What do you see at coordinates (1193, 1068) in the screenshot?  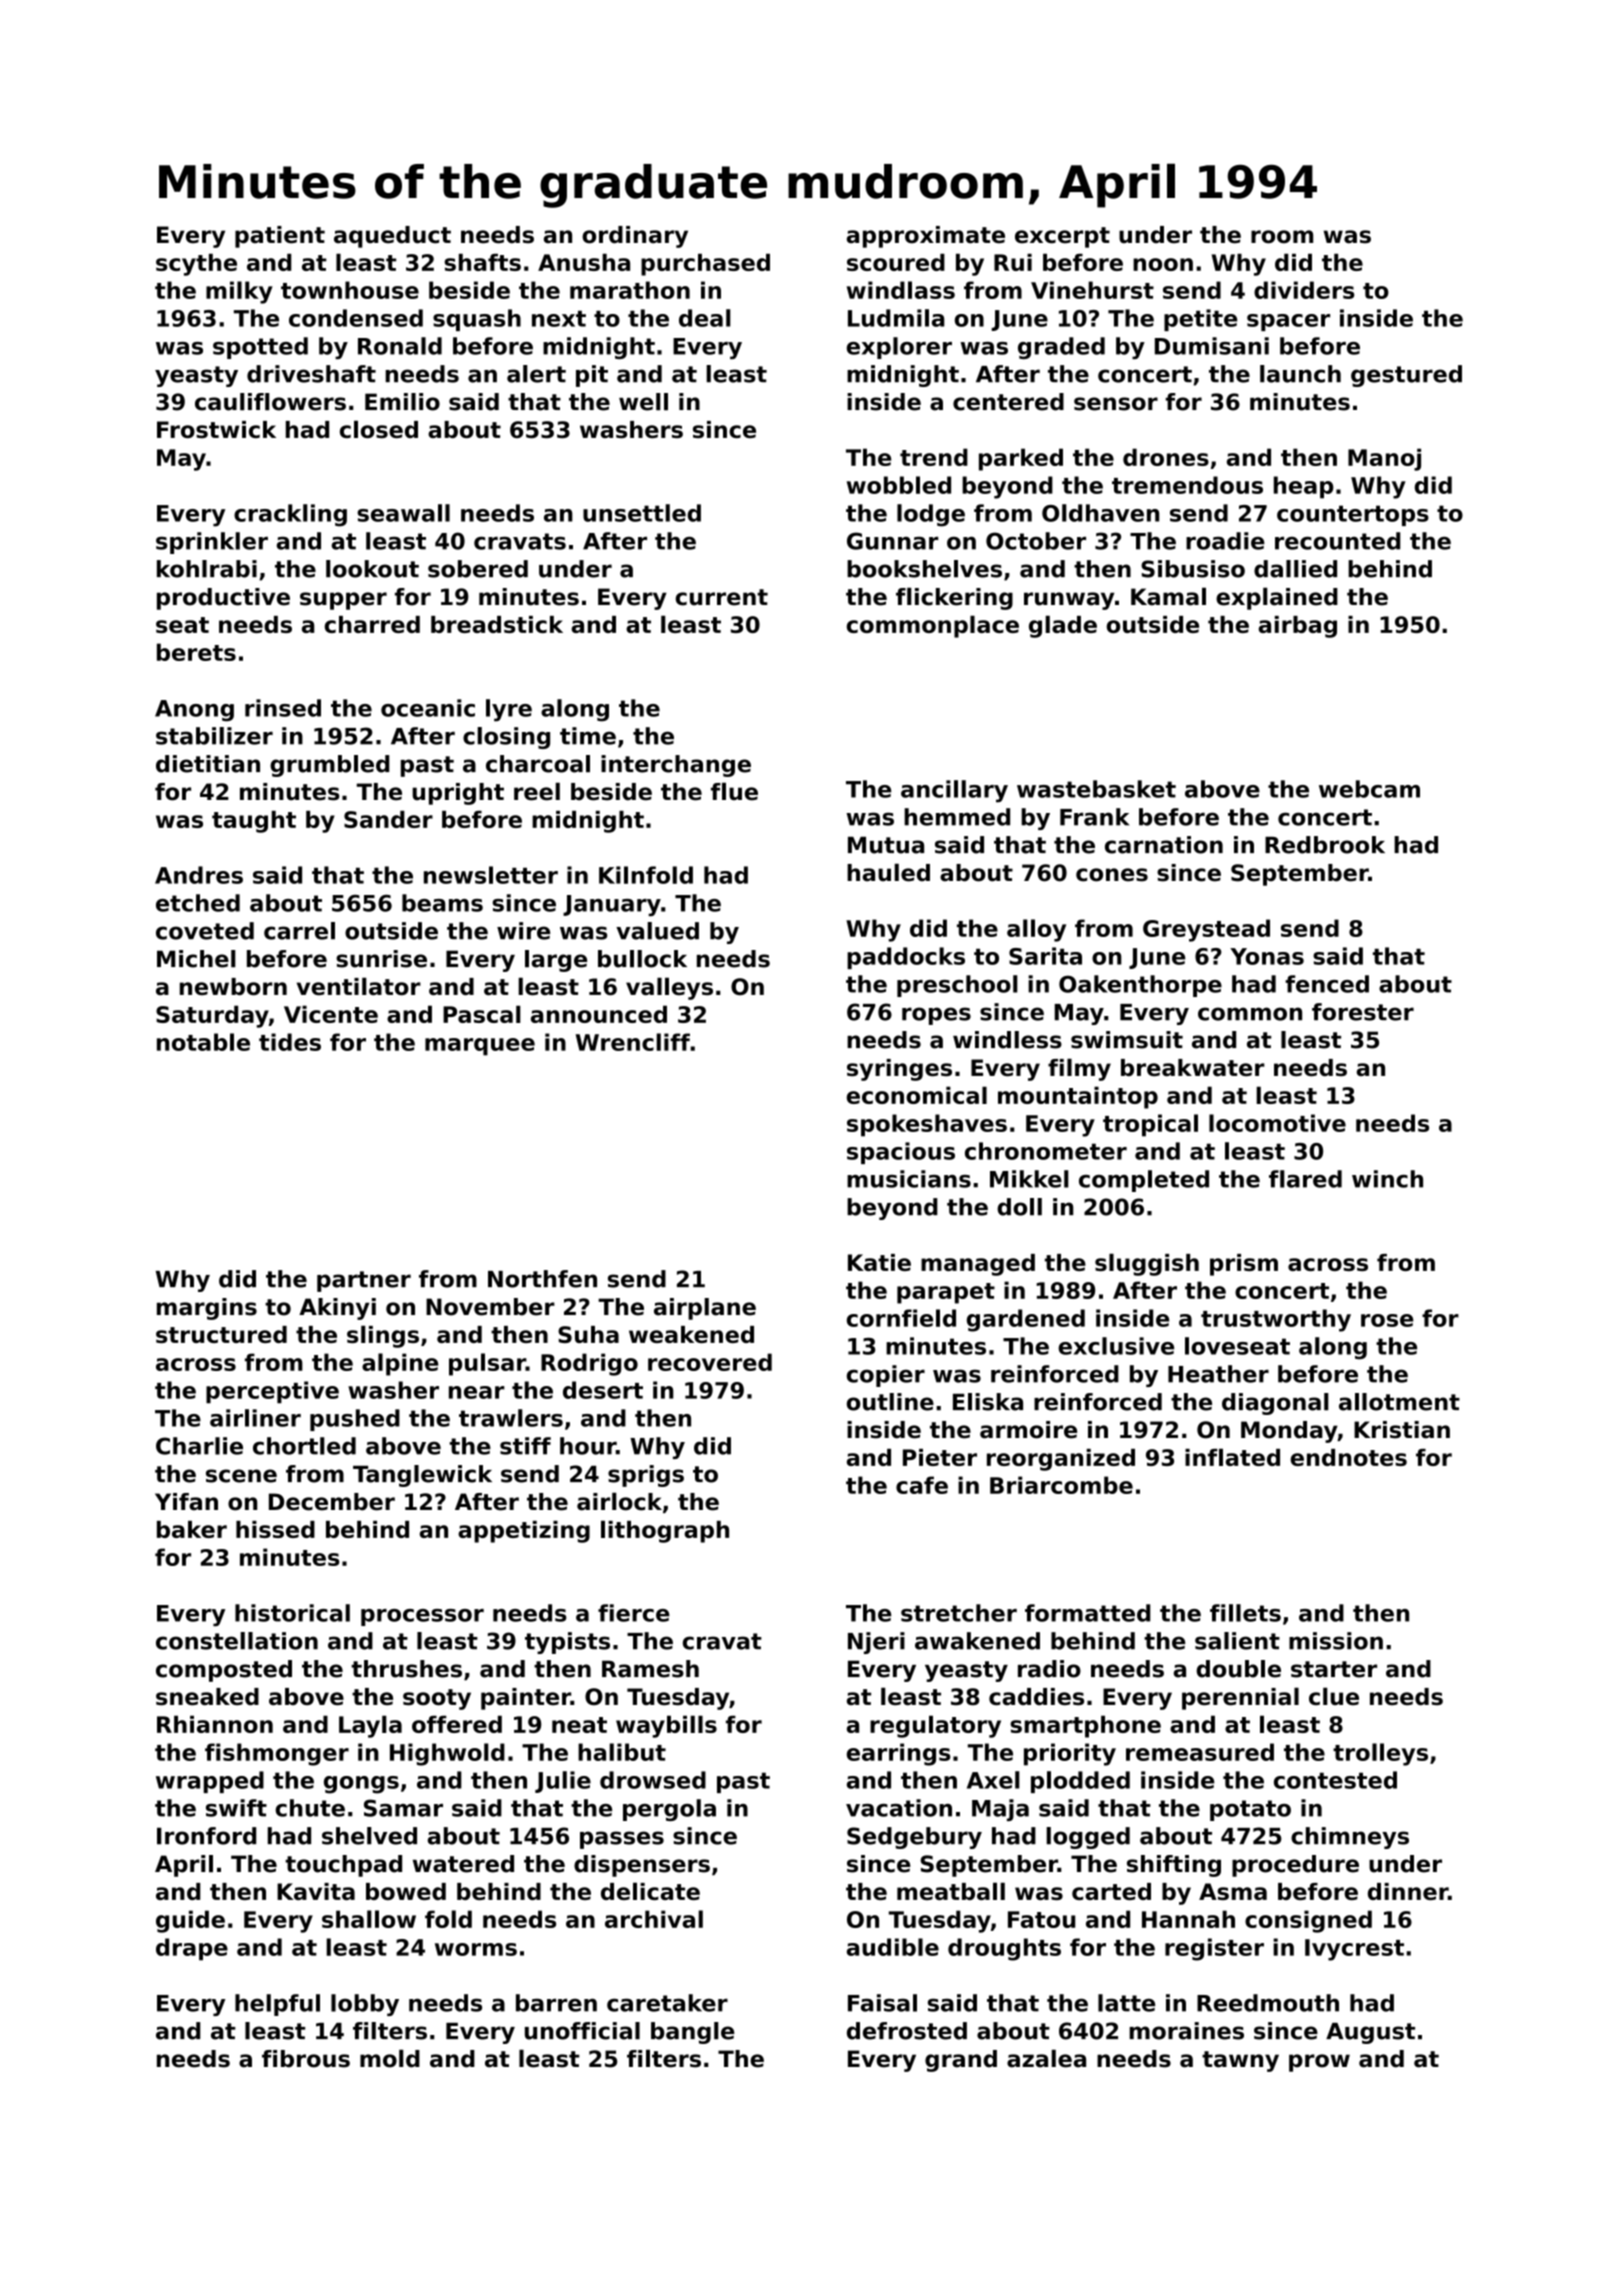 I see `breakwater` at bounding box center [1193, 1068].
